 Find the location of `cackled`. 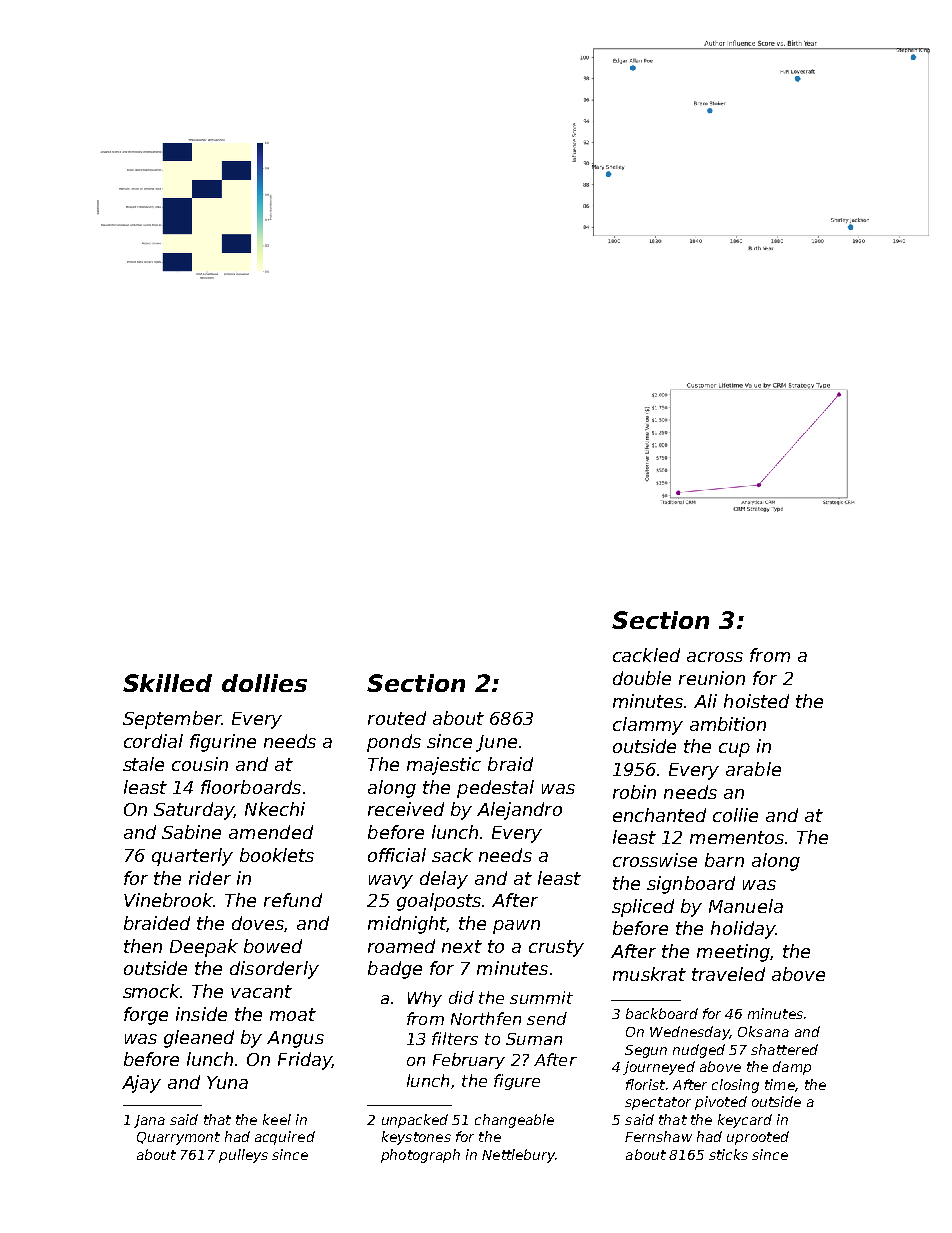

cackled is located at coordinates (646, 655).
